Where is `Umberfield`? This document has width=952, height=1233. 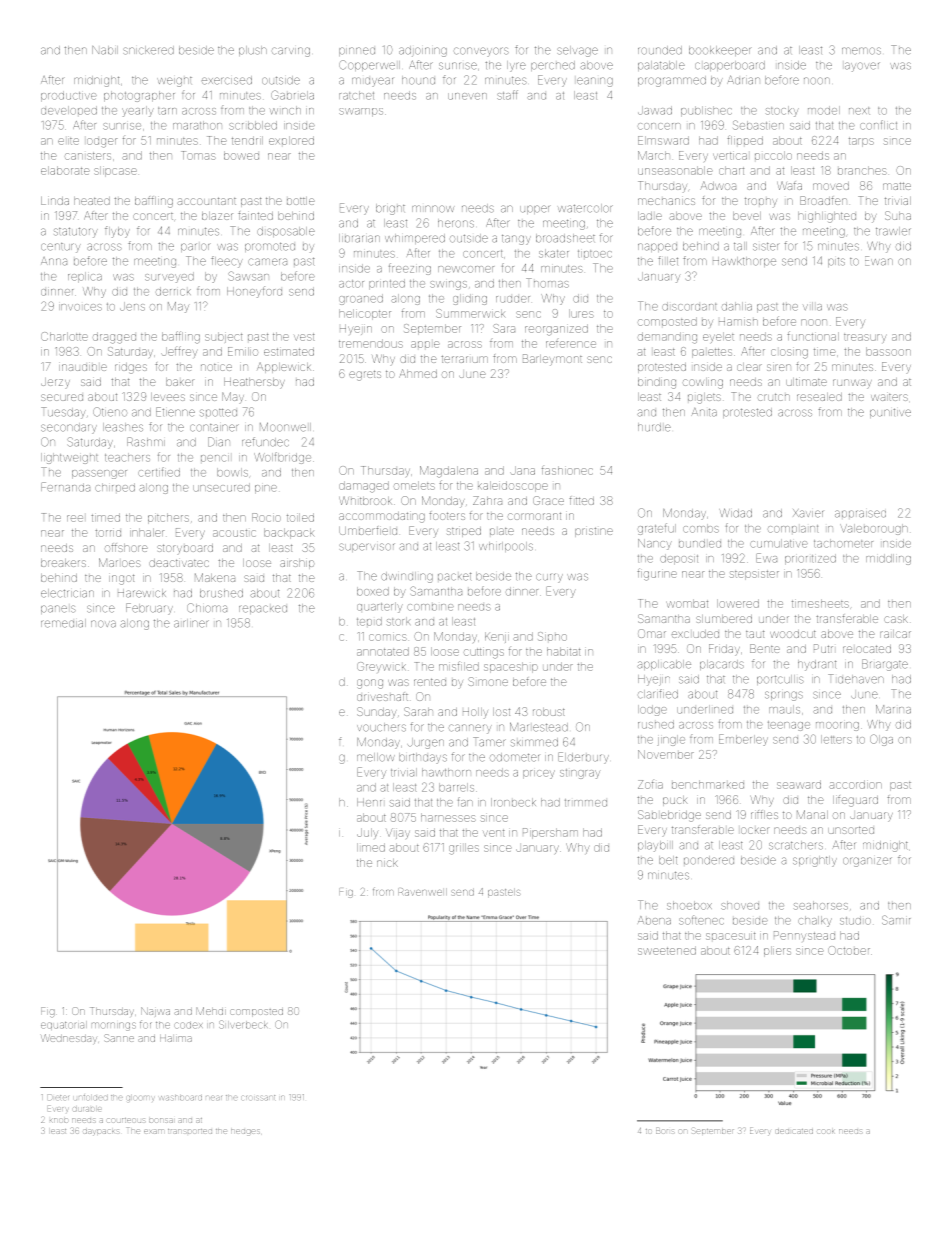
Umberfield is located at coordinates (368, 530).
